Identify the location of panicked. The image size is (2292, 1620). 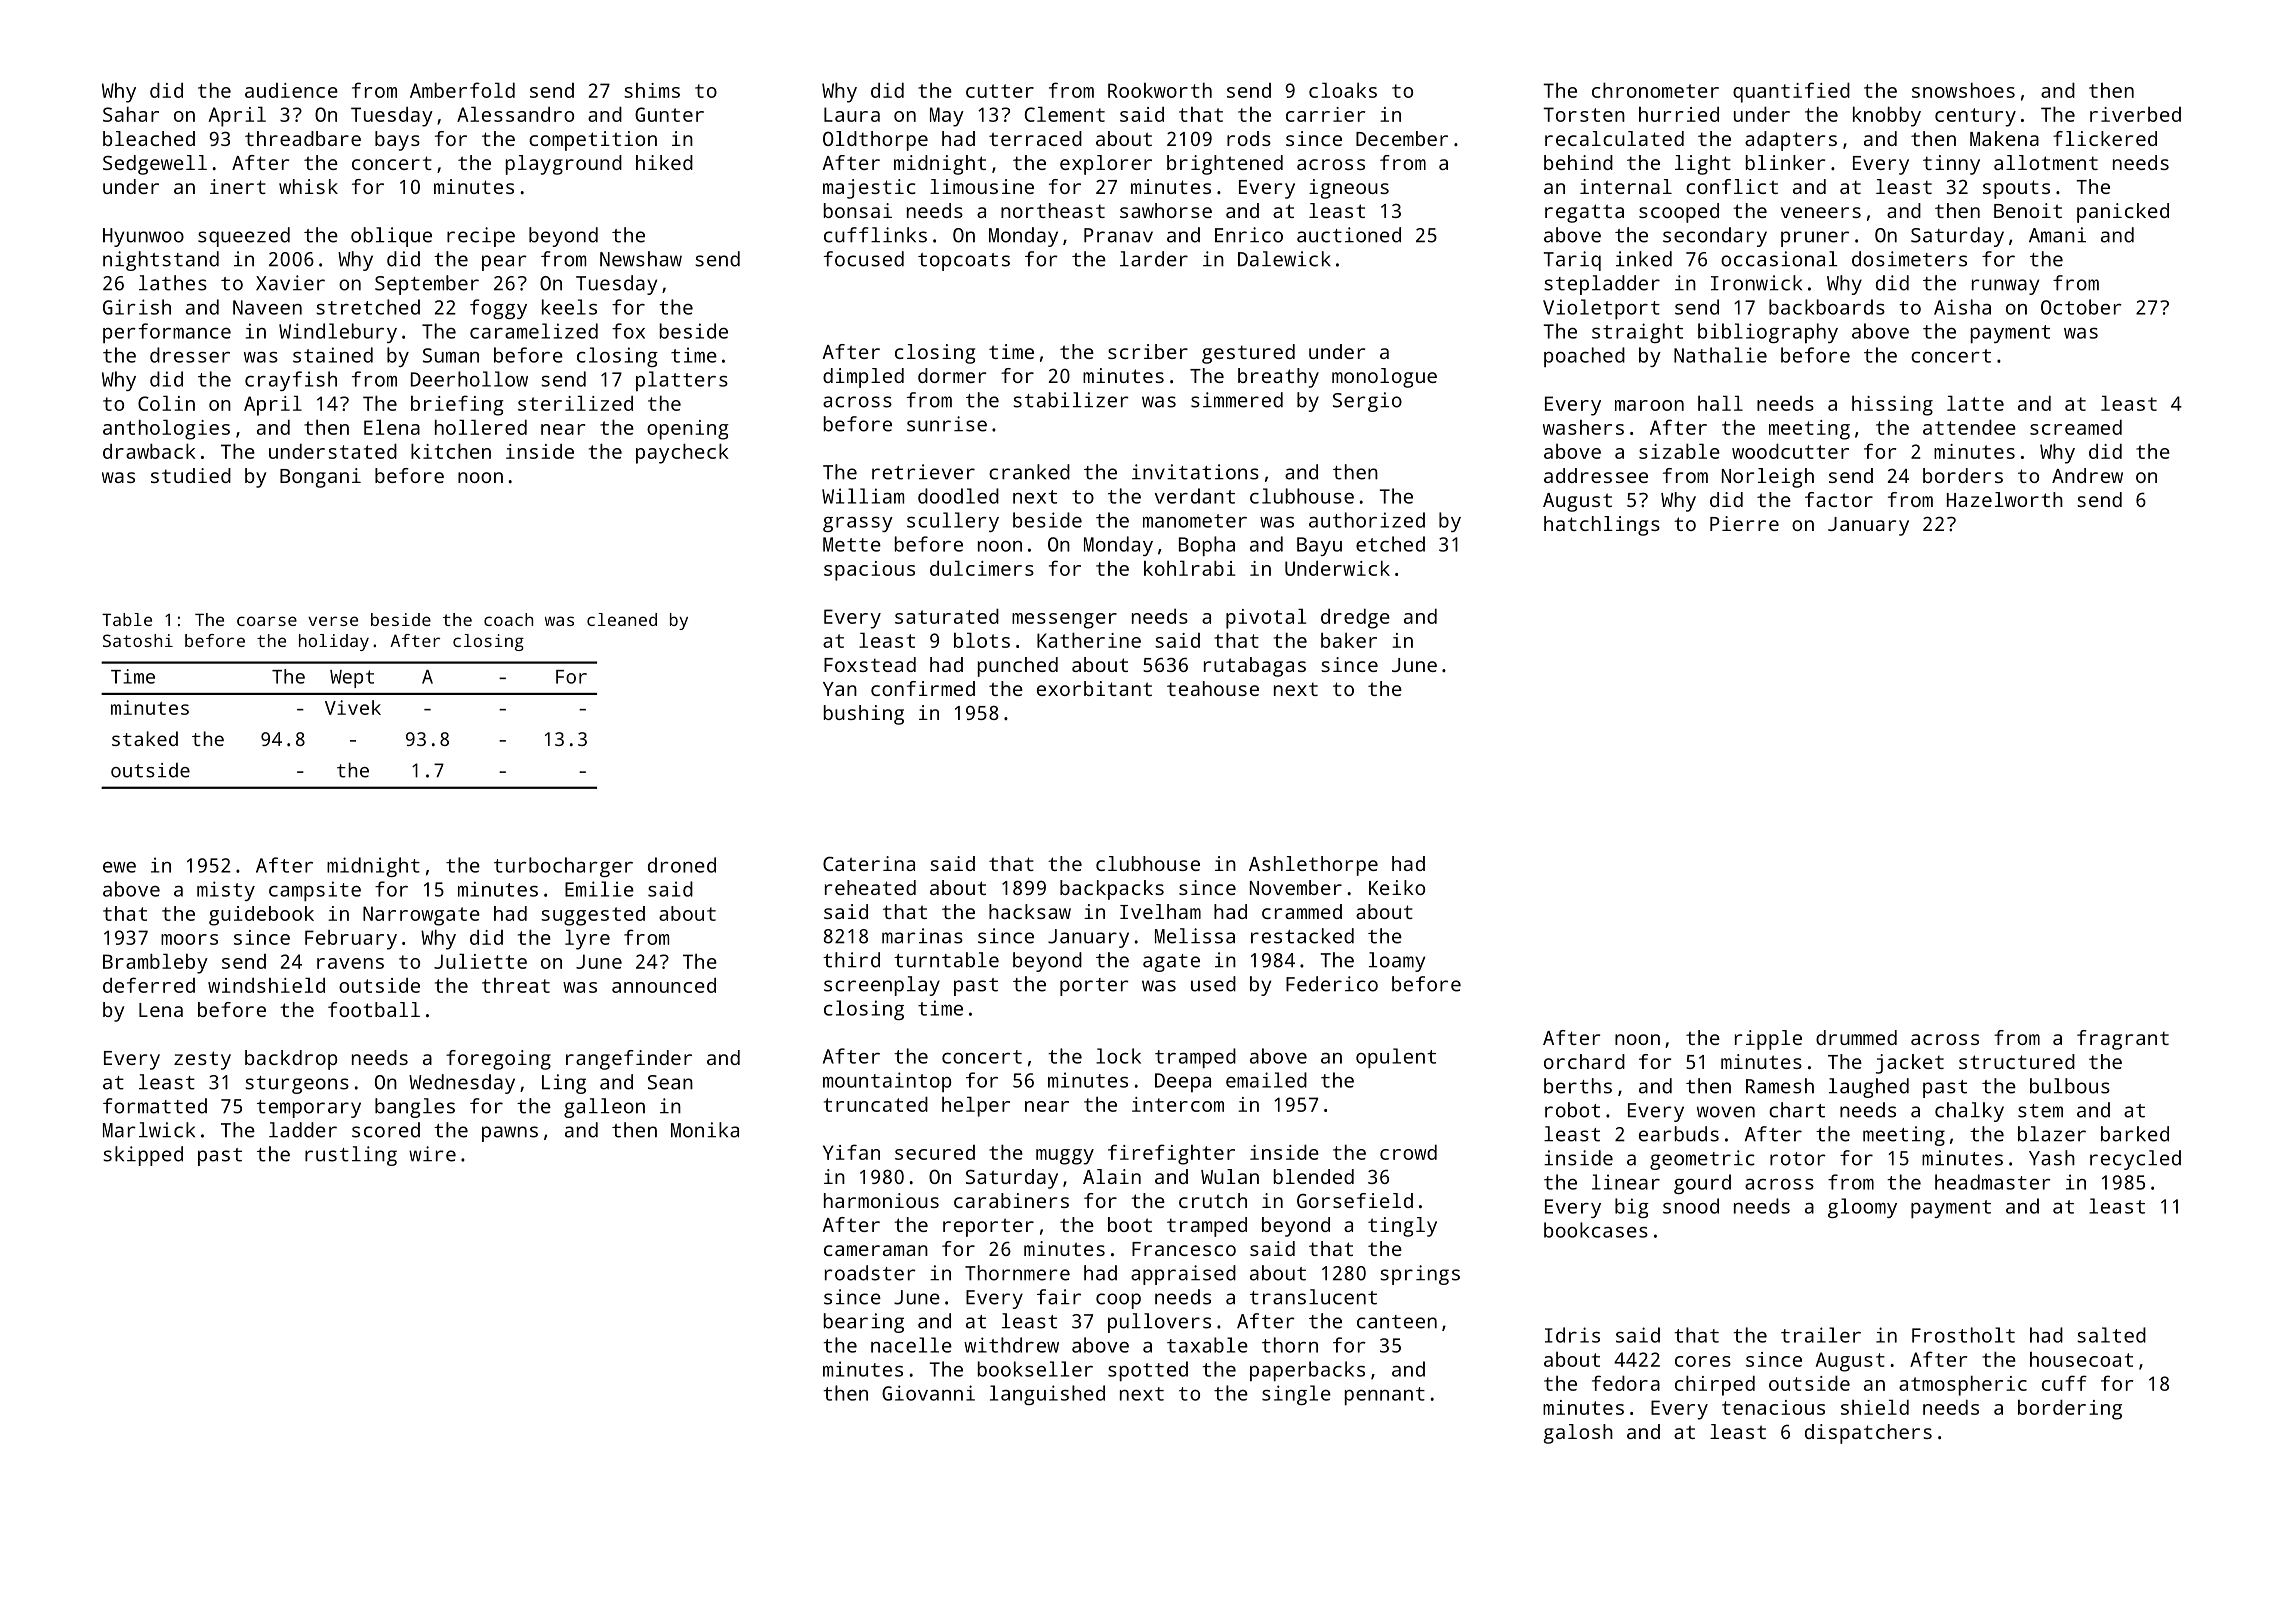
(2123, 213).
